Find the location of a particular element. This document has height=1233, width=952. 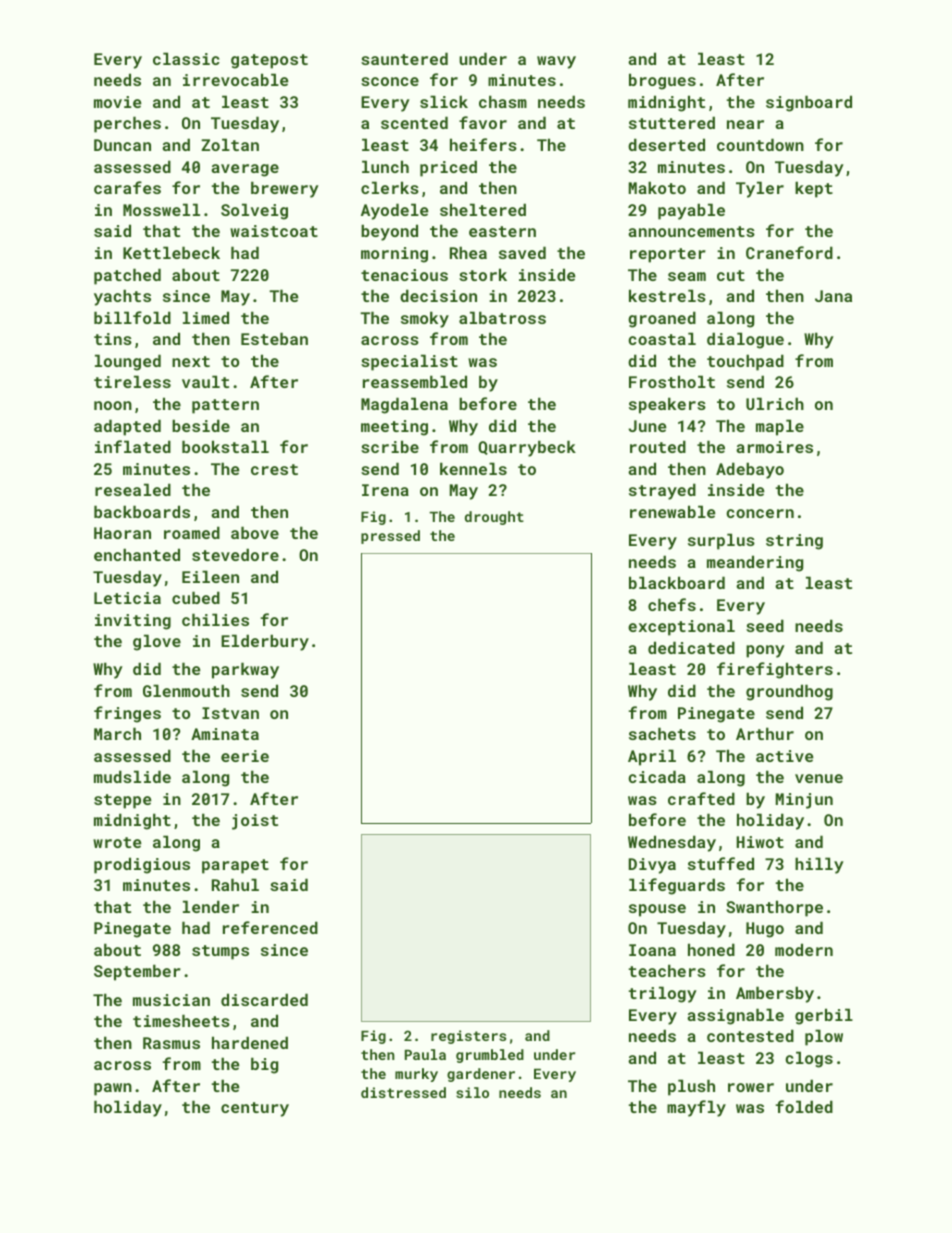

pawn is located at coordinates (113, 1089).
